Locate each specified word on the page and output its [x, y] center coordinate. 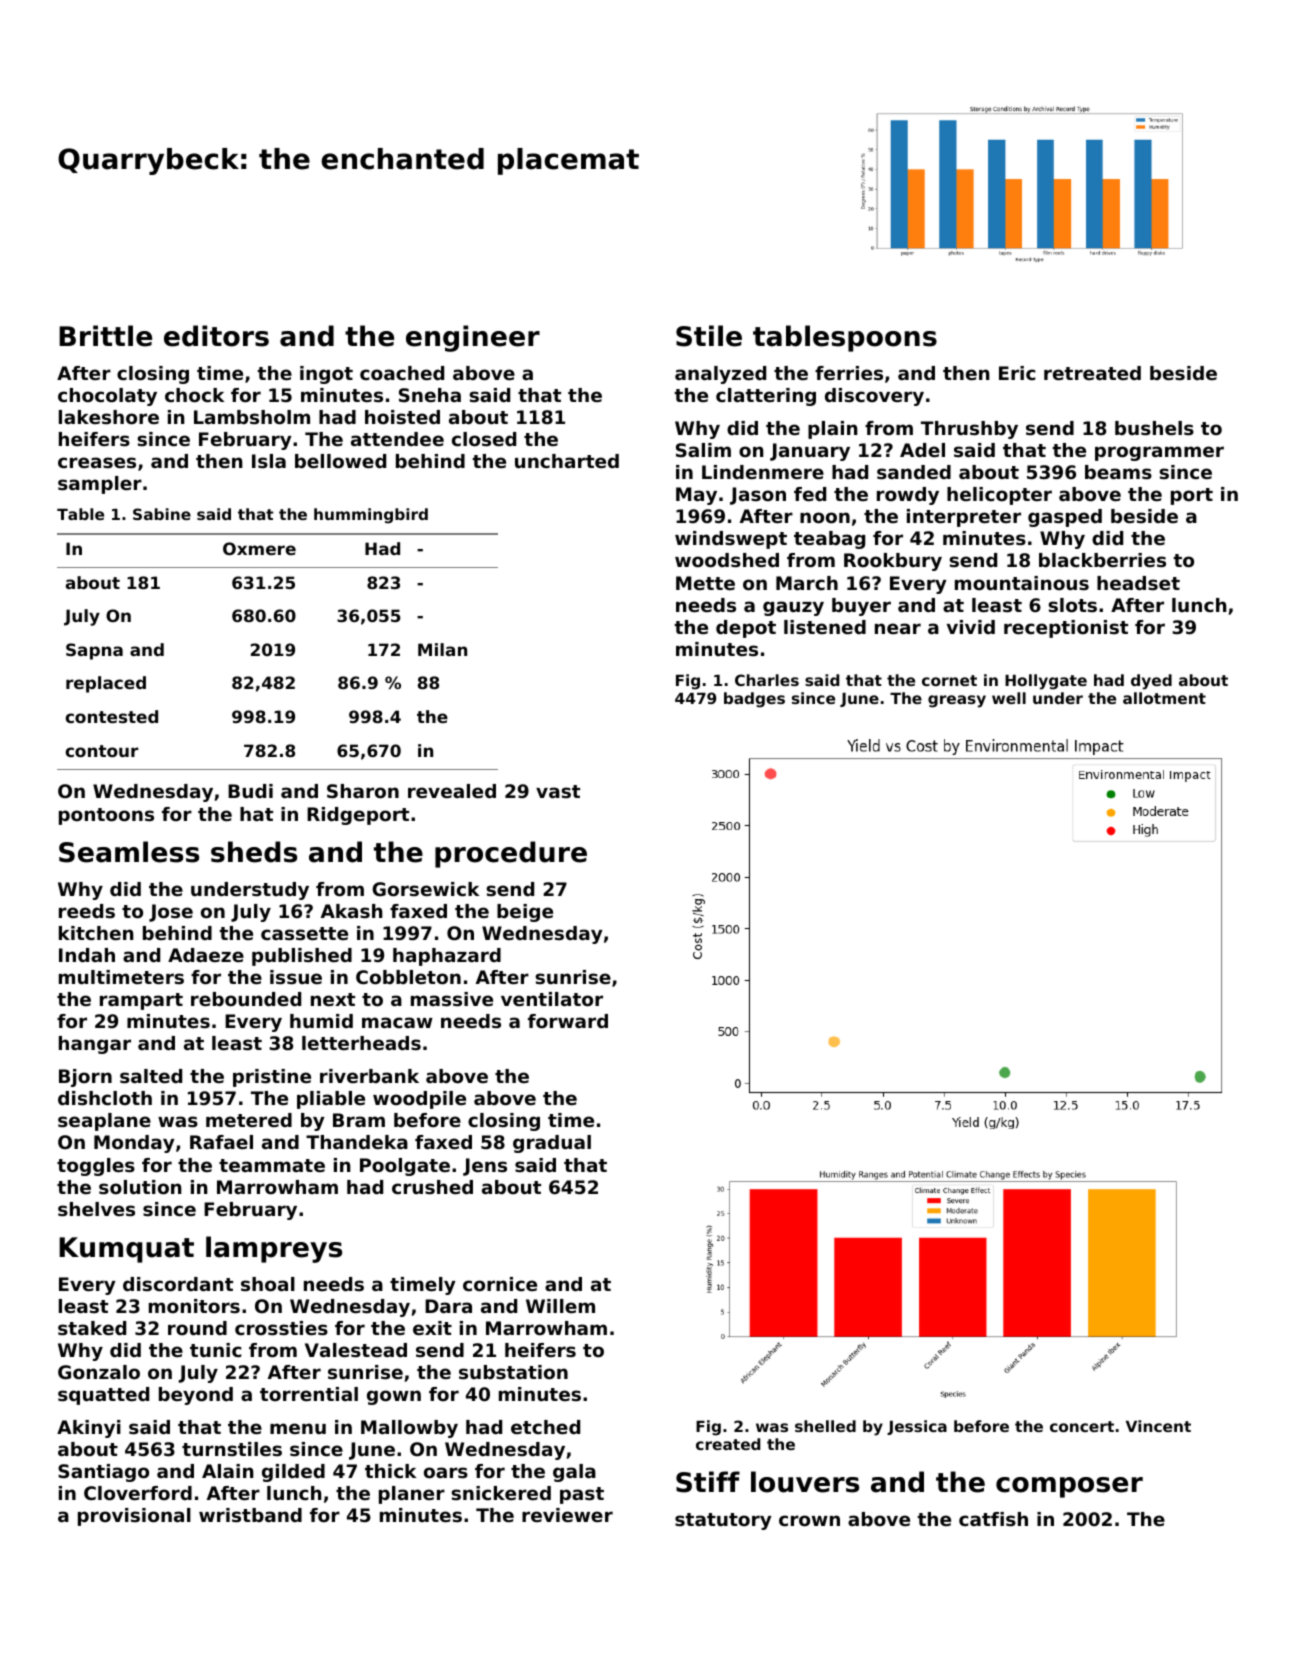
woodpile [419, 1100]
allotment [1164, 698]
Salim [703, 450]
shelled [825, 1426]
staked [92, 1328]
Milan [442, 649]
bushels [1154, 428]
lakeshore [109, 417]
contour [102, 751]
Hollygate [1046, 682]
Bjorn [85, 1078]
